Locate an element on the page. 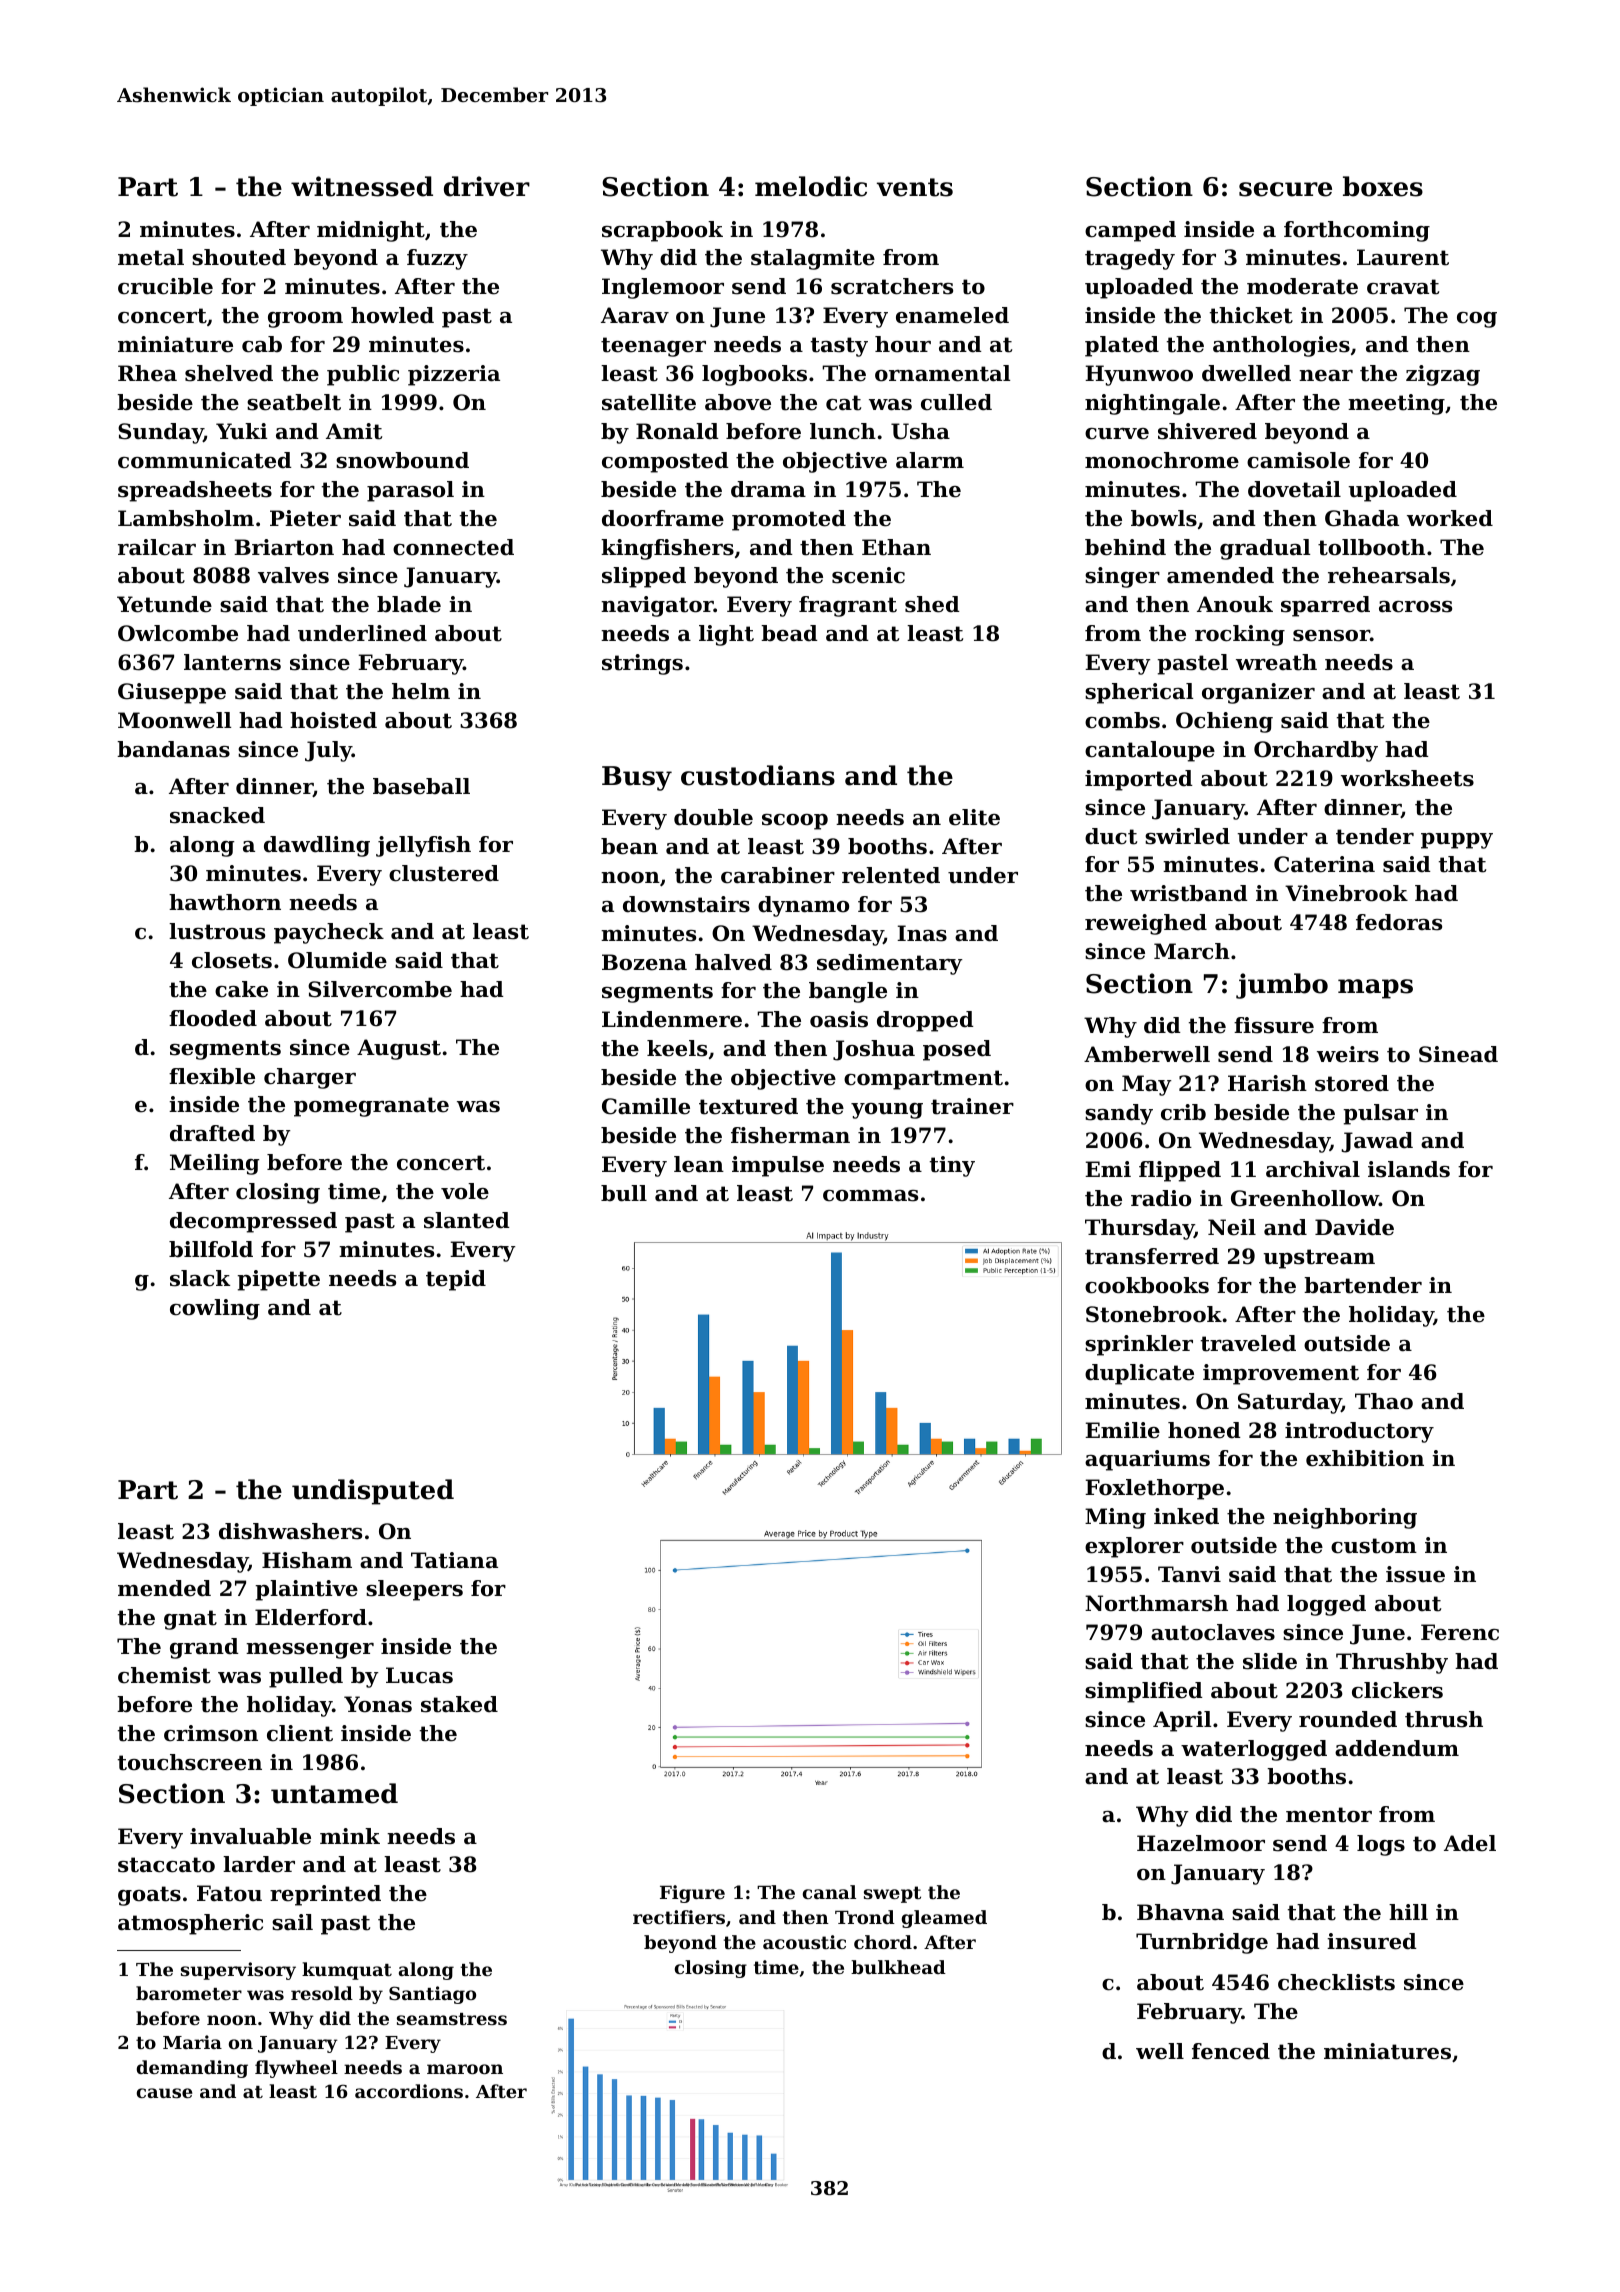 The image size is (1620, 2292). worksheets is located at coordinates (1407, 778).
